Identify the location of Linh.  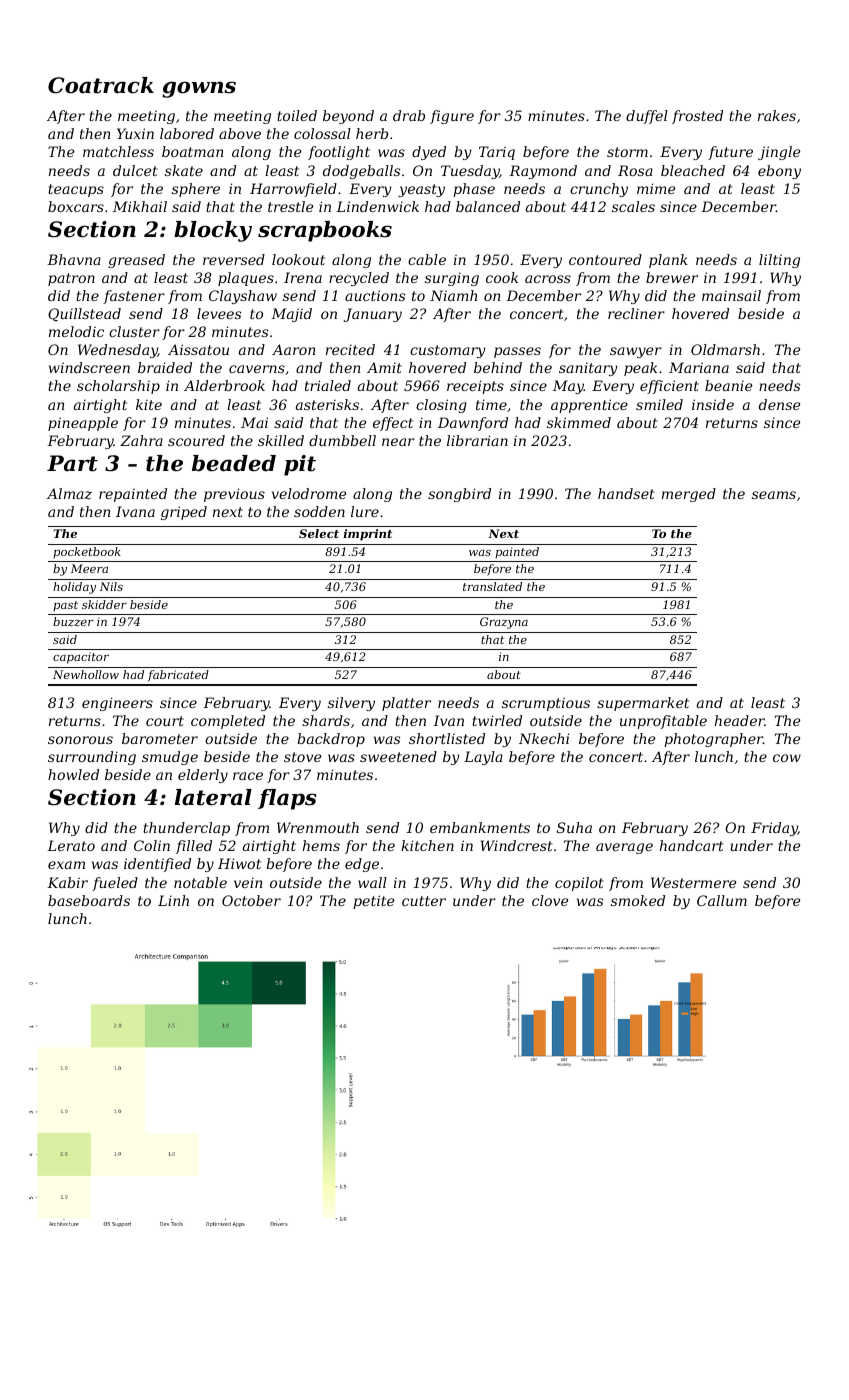
(173, 900).
